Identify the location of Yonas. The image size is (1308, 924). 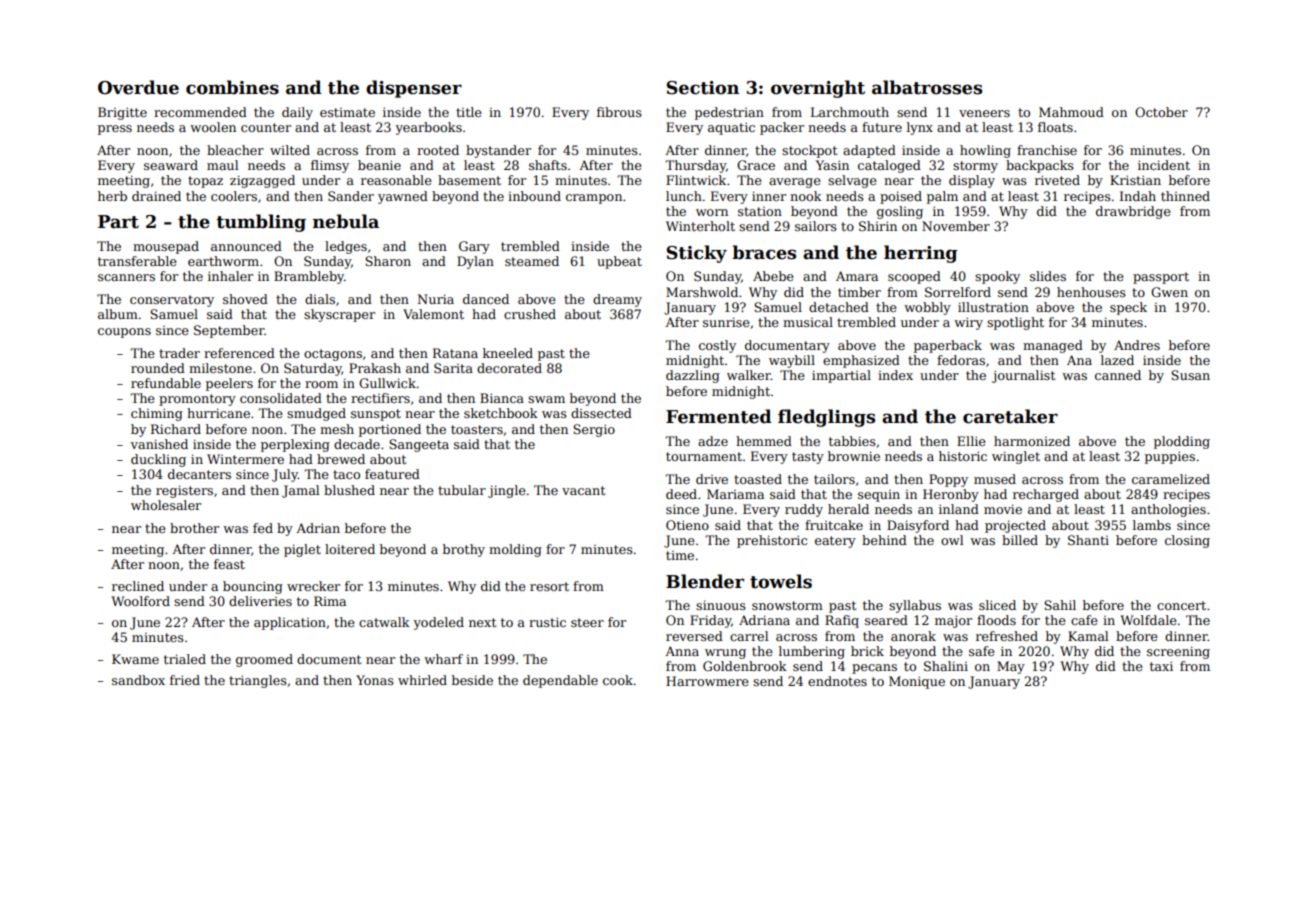
(375, 680).
